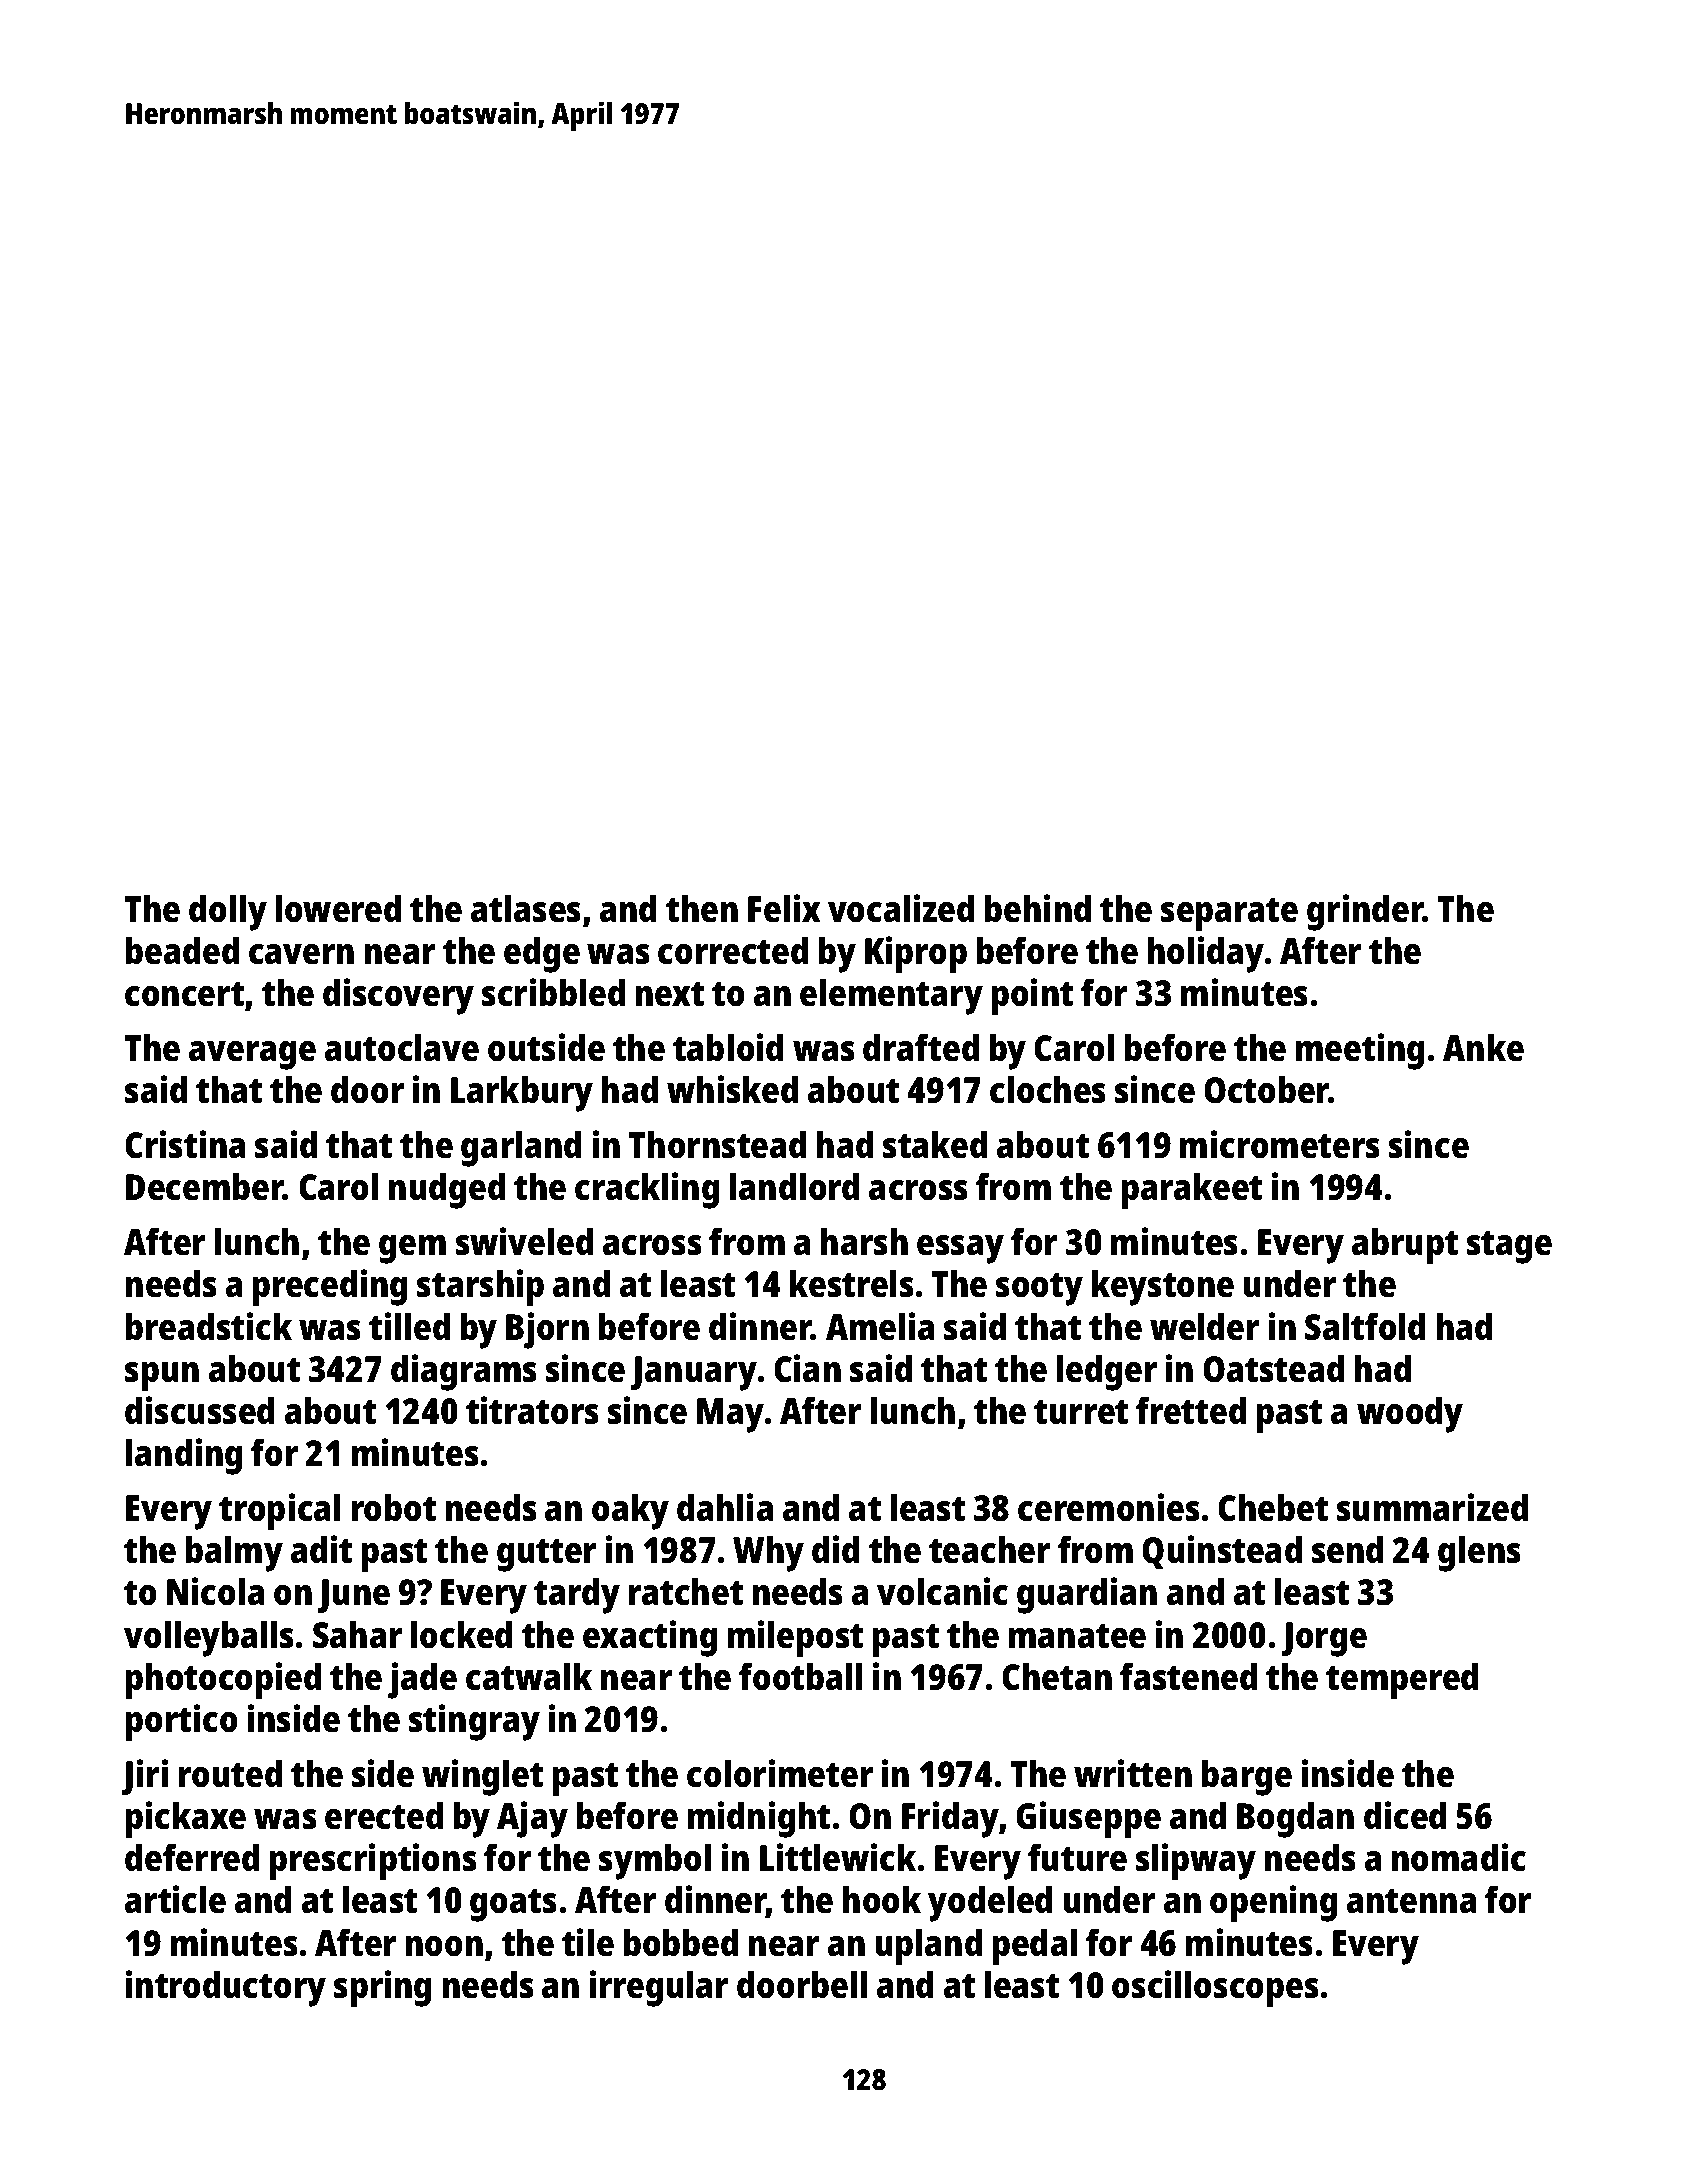 This screenshot has height=2178, width=1683. I want to click on Bogdan, so click(1295, 1820).
